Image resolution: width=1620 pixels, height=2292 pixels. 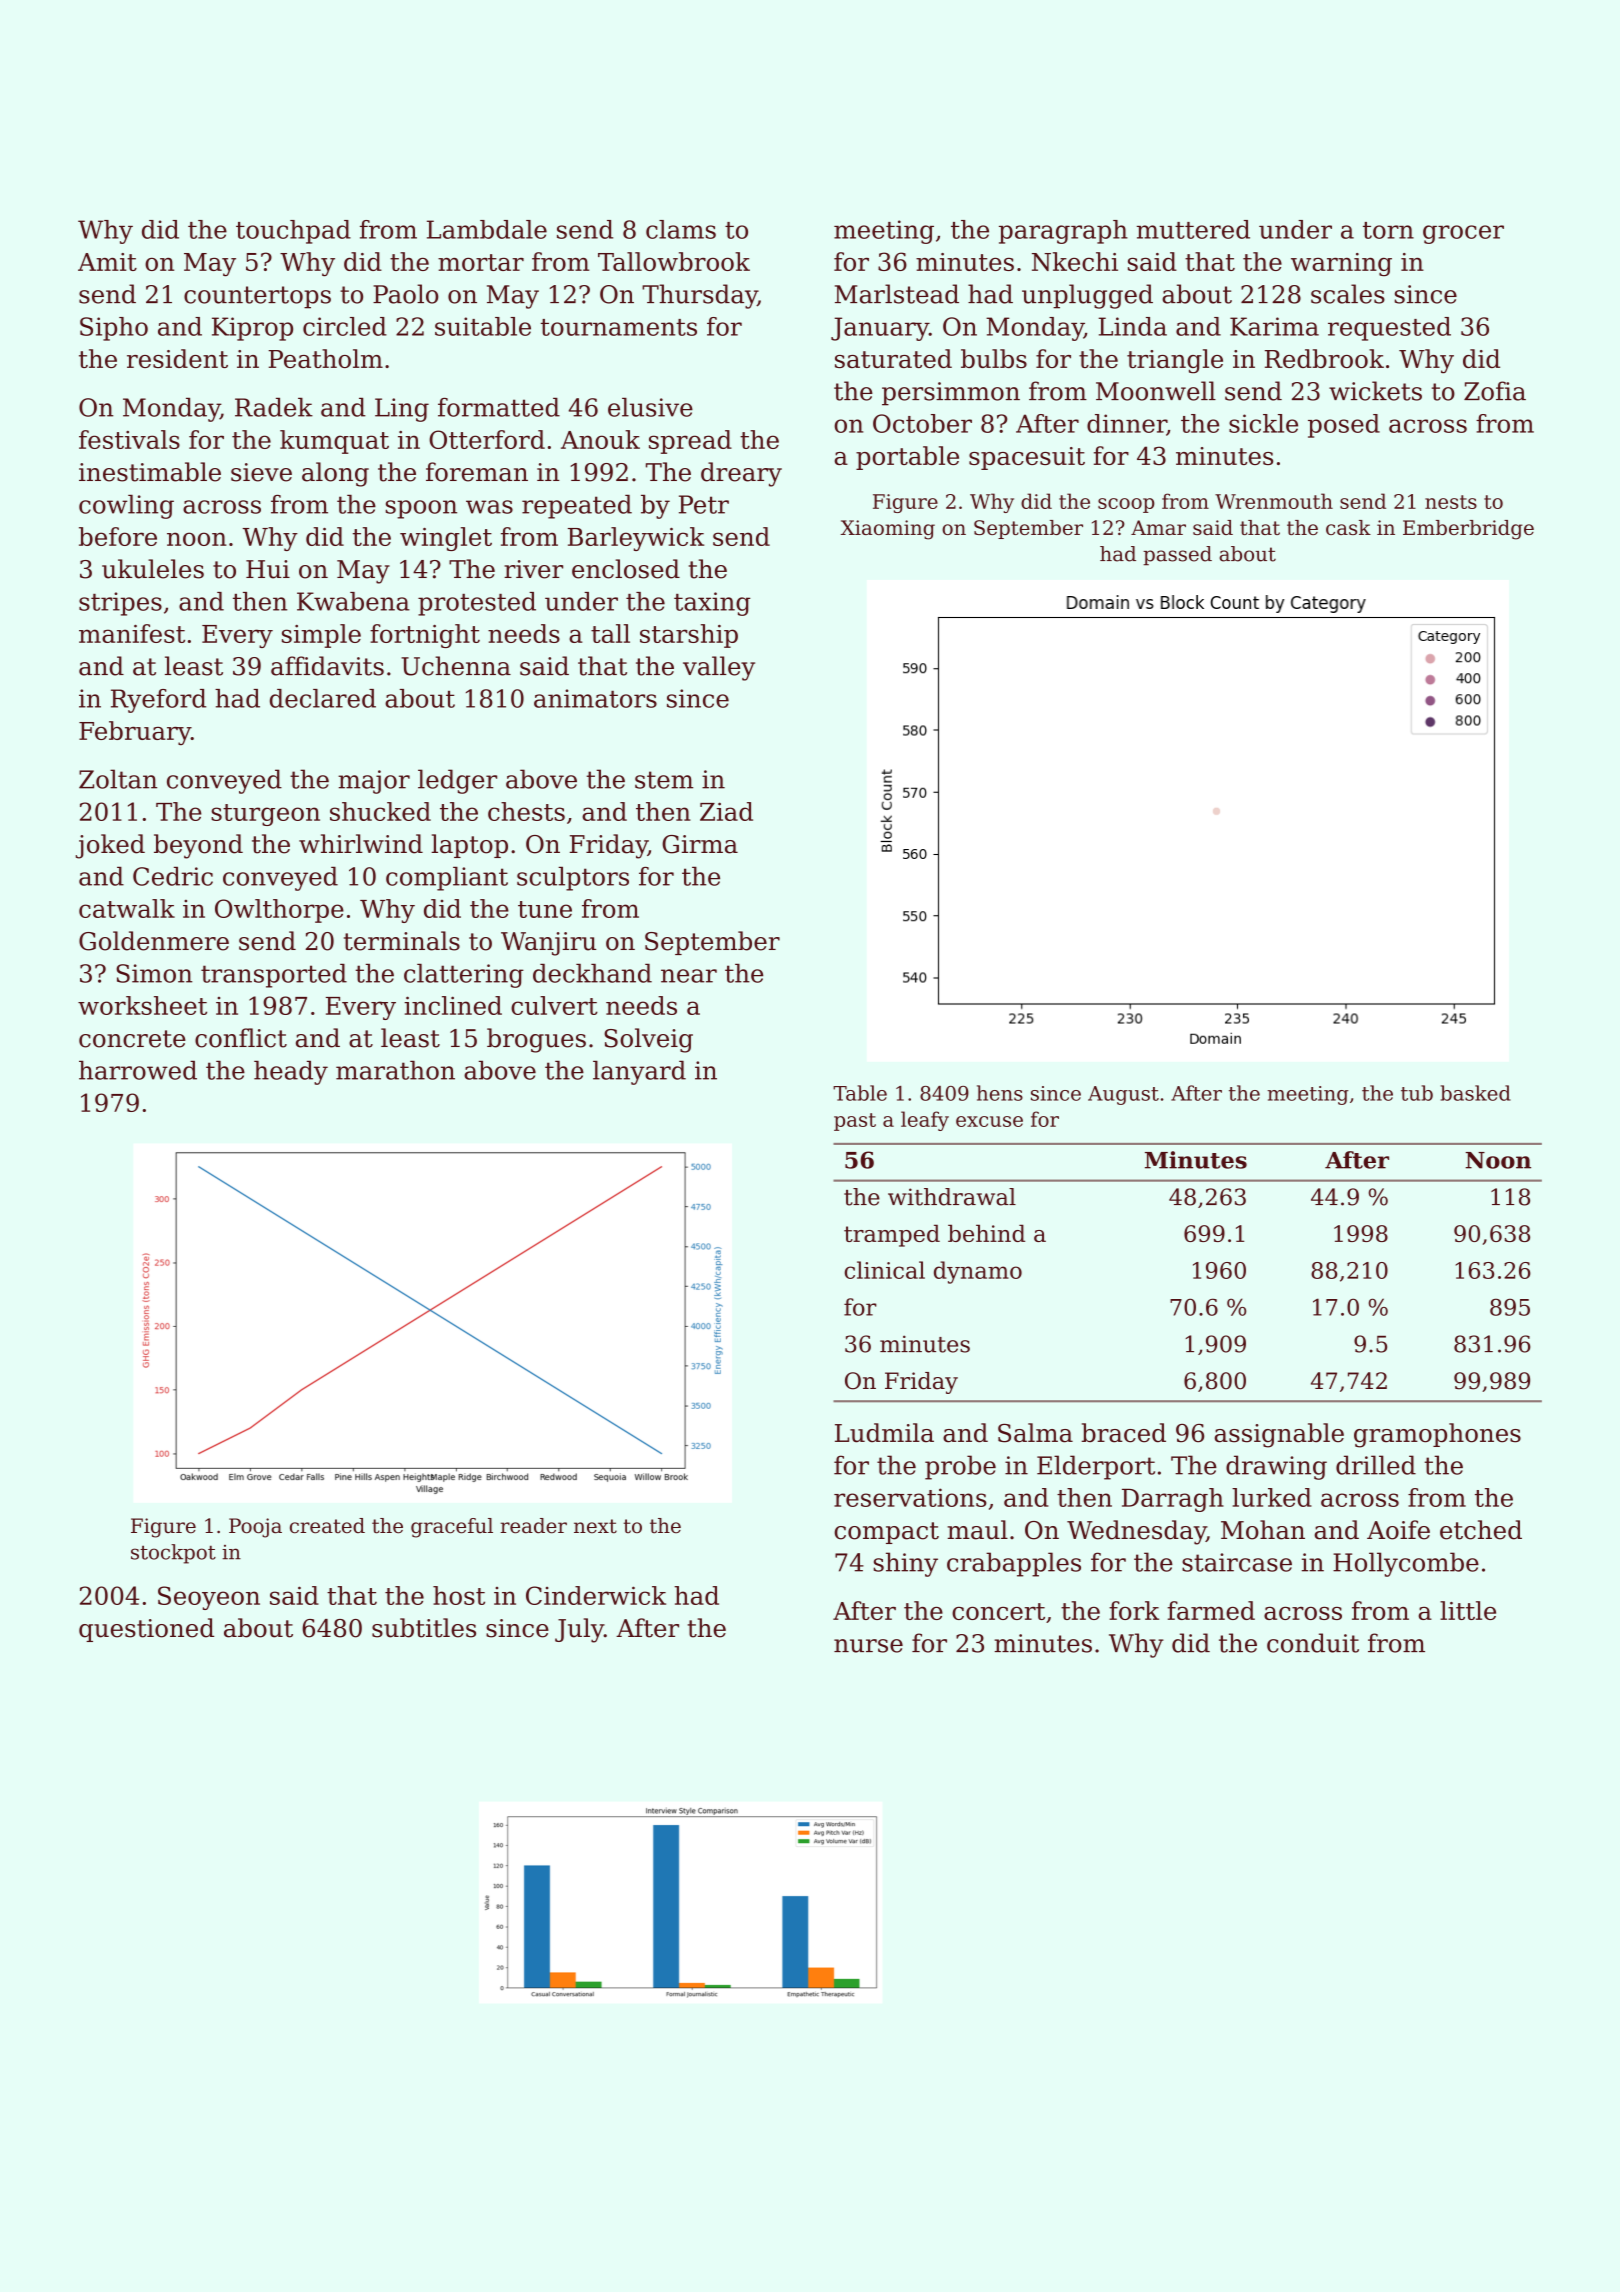 What do you see at coordinates (1126, 505) in the document?
I see `scoop` at bounding box center [1126, 505].
